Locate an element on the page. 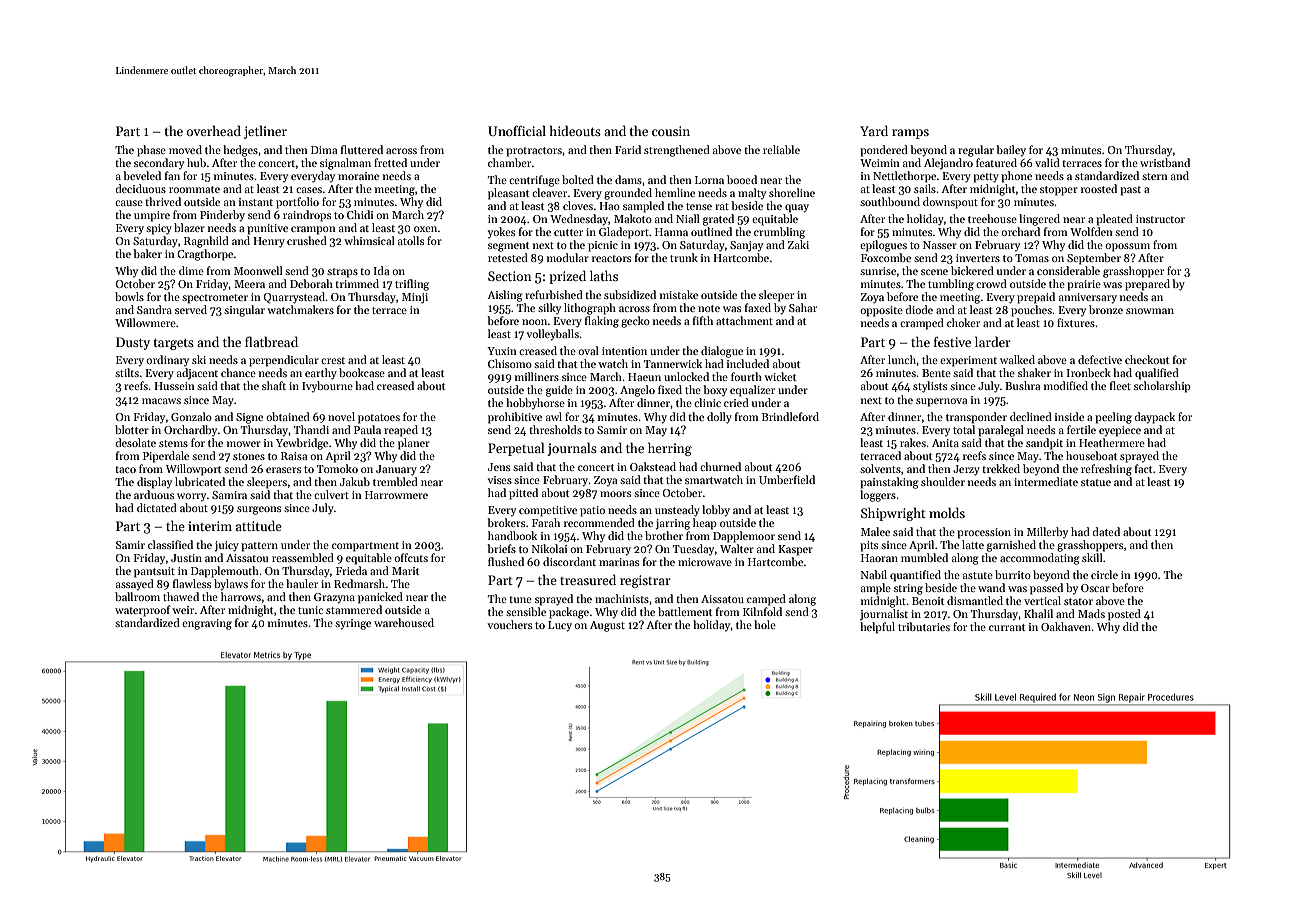 The image size is (1308, 924). Lucy is located at coordinates (560, 626).
